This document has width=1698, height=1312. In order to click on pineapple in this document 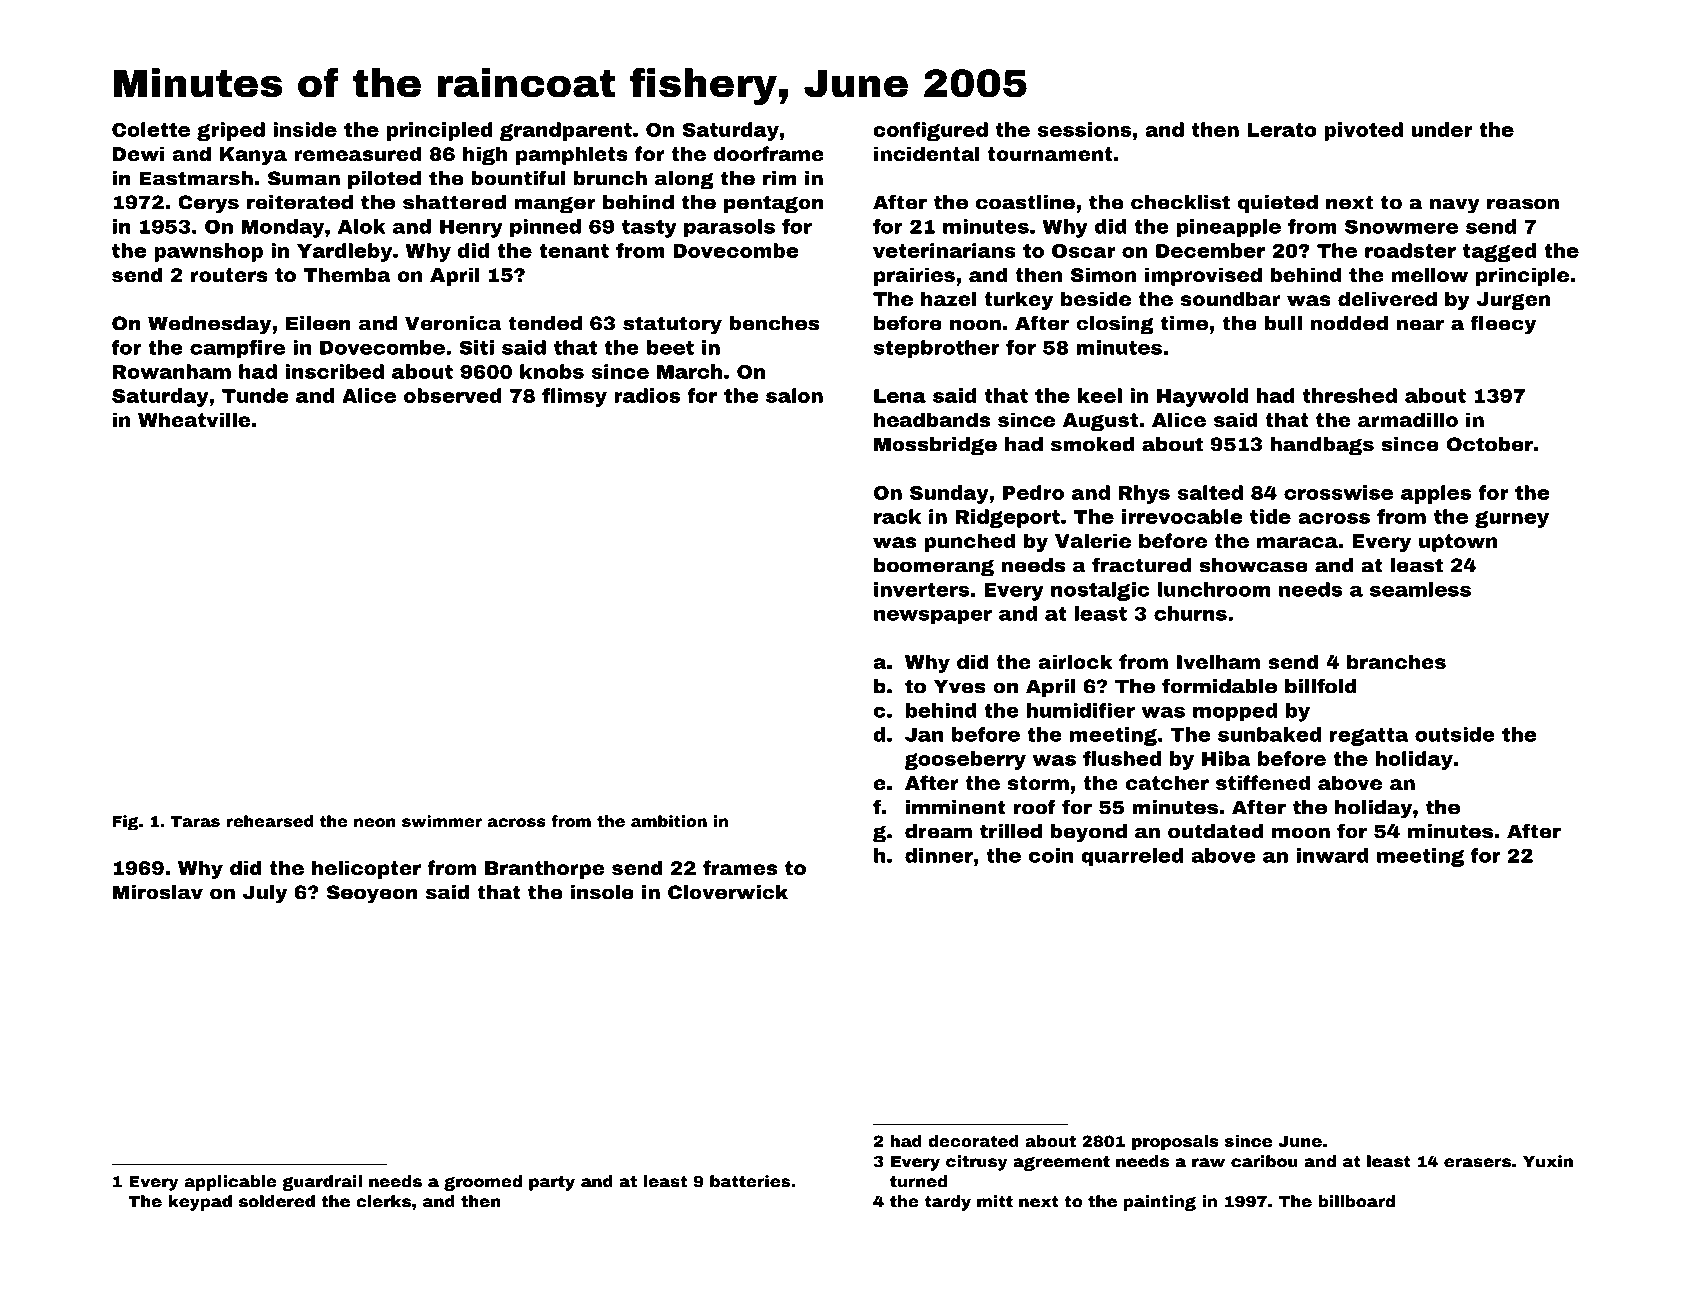, I will do `click(1229, 228)`.
